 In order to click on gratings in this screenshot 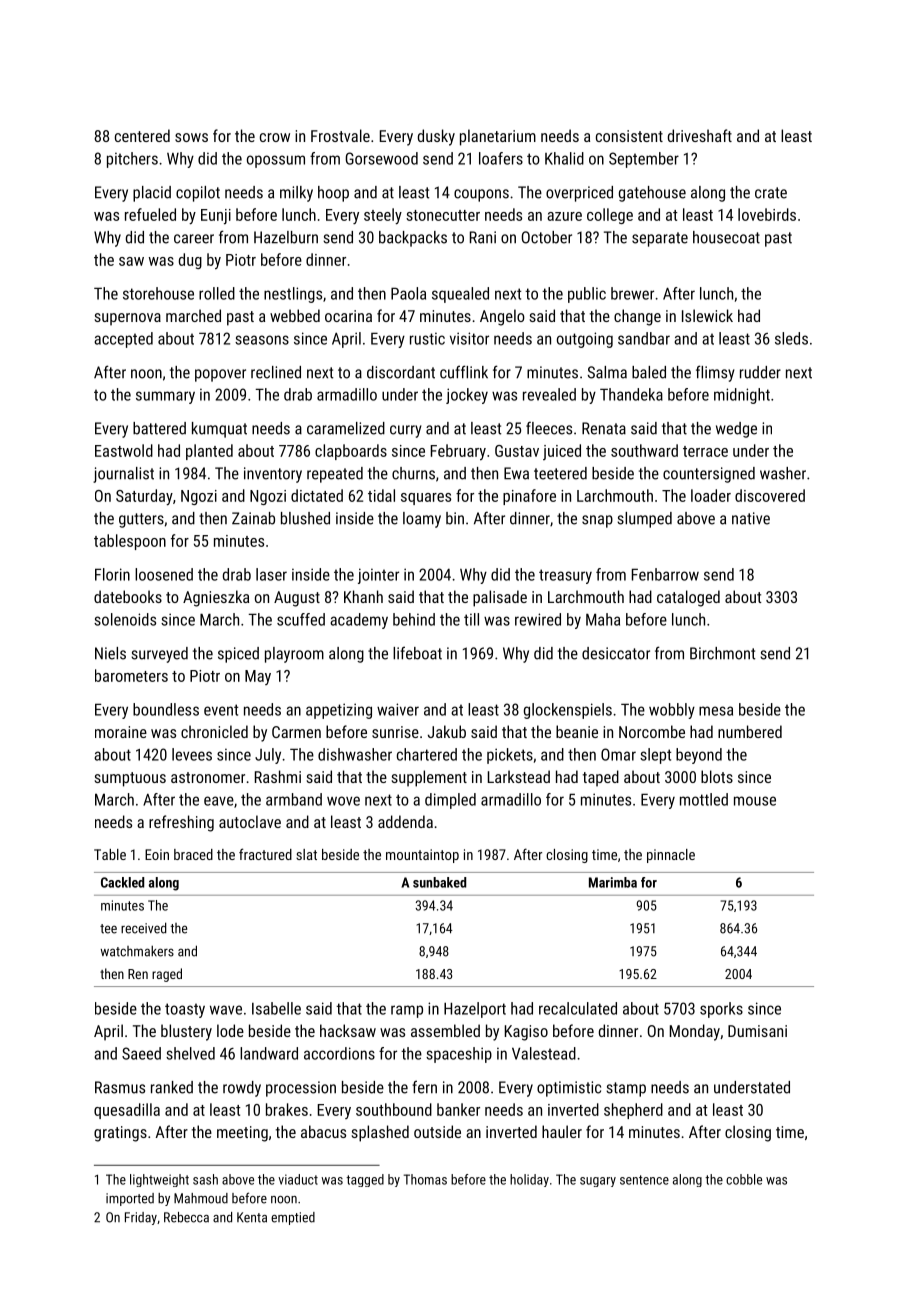, I will do `click(120, 1134)`.
